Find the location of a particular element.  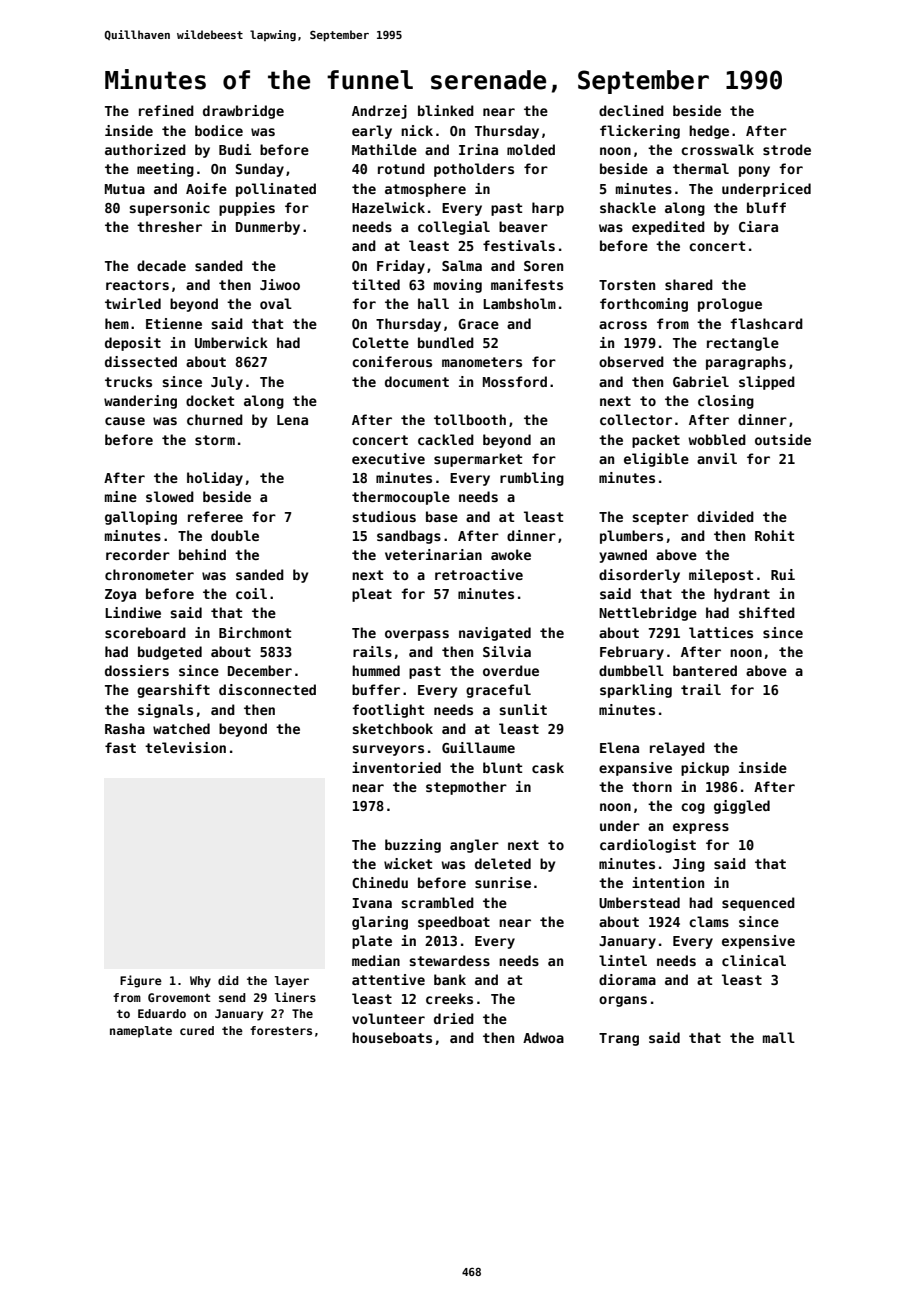

moving is located at coordinates (458, 286).
